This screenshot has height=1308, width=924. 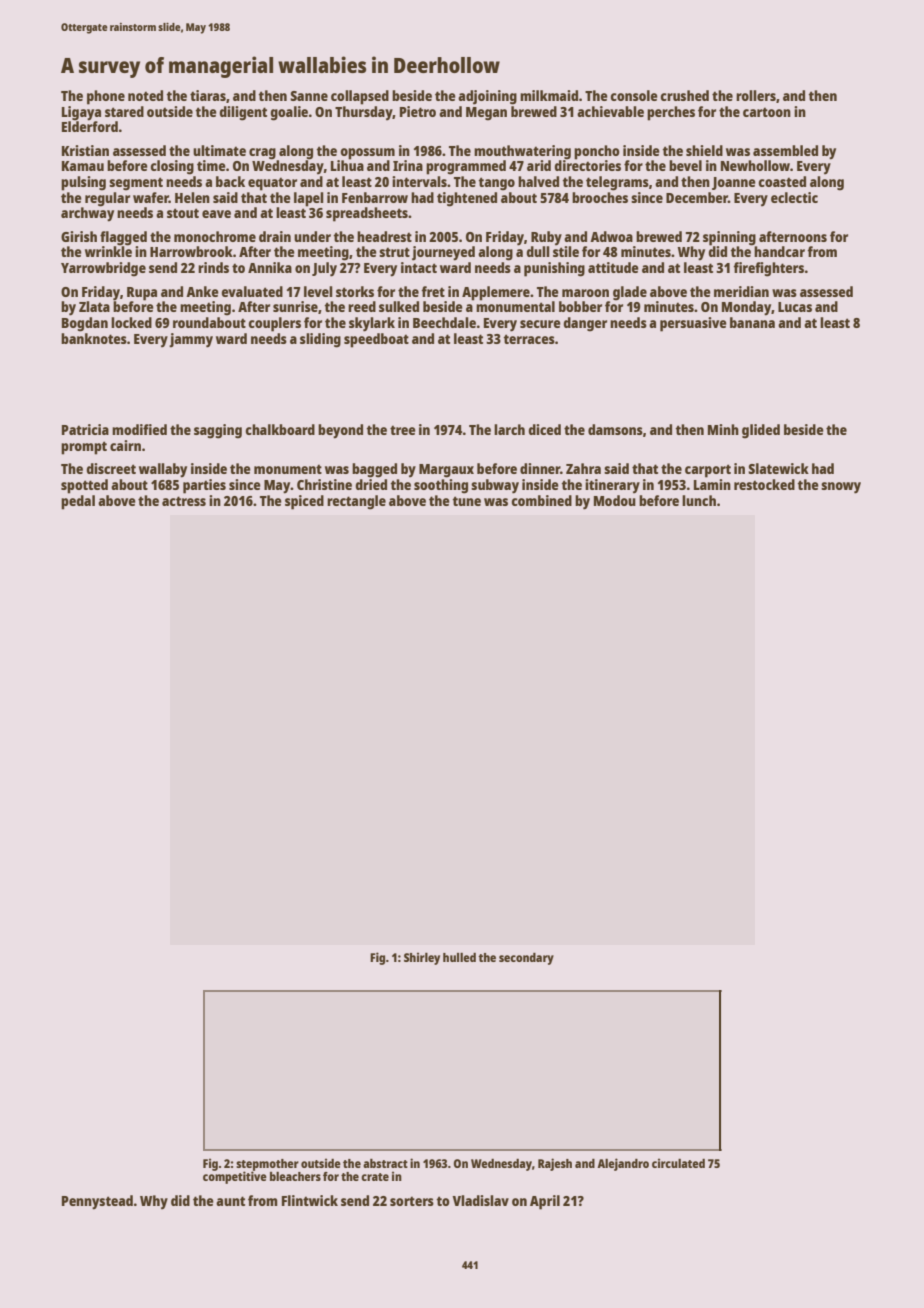 I want to click on Rajesh, so click(x=555, y=1164).
